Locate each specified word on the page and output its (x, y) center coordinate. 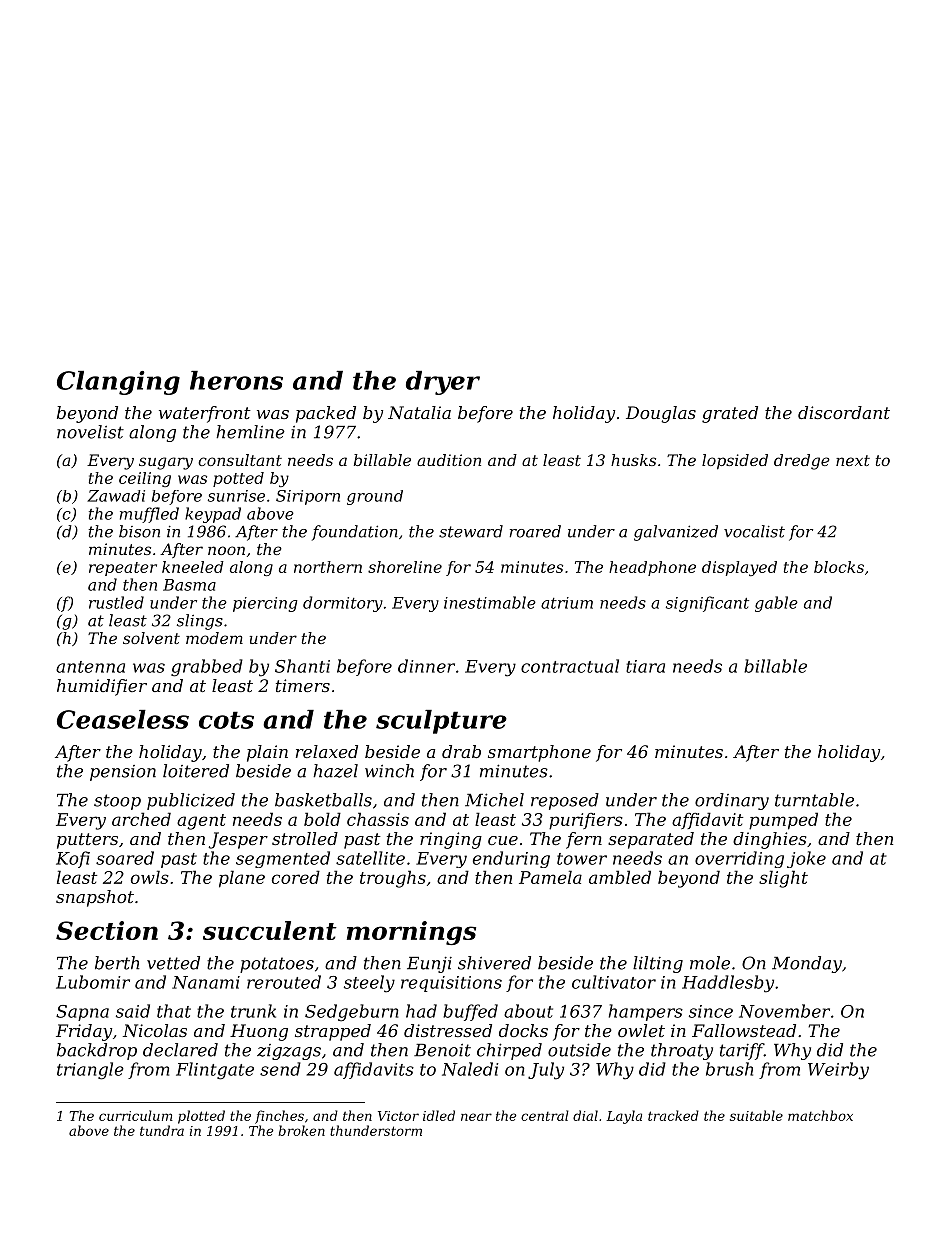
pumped (783, 821)
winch (389, 771)
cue (503, 840)
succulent (270, 930)
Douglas (661, 414)
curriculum (136, 1115)
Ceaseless (123, 719)
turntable (814, 800)
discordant (844, 412)
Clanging (118, 383)
